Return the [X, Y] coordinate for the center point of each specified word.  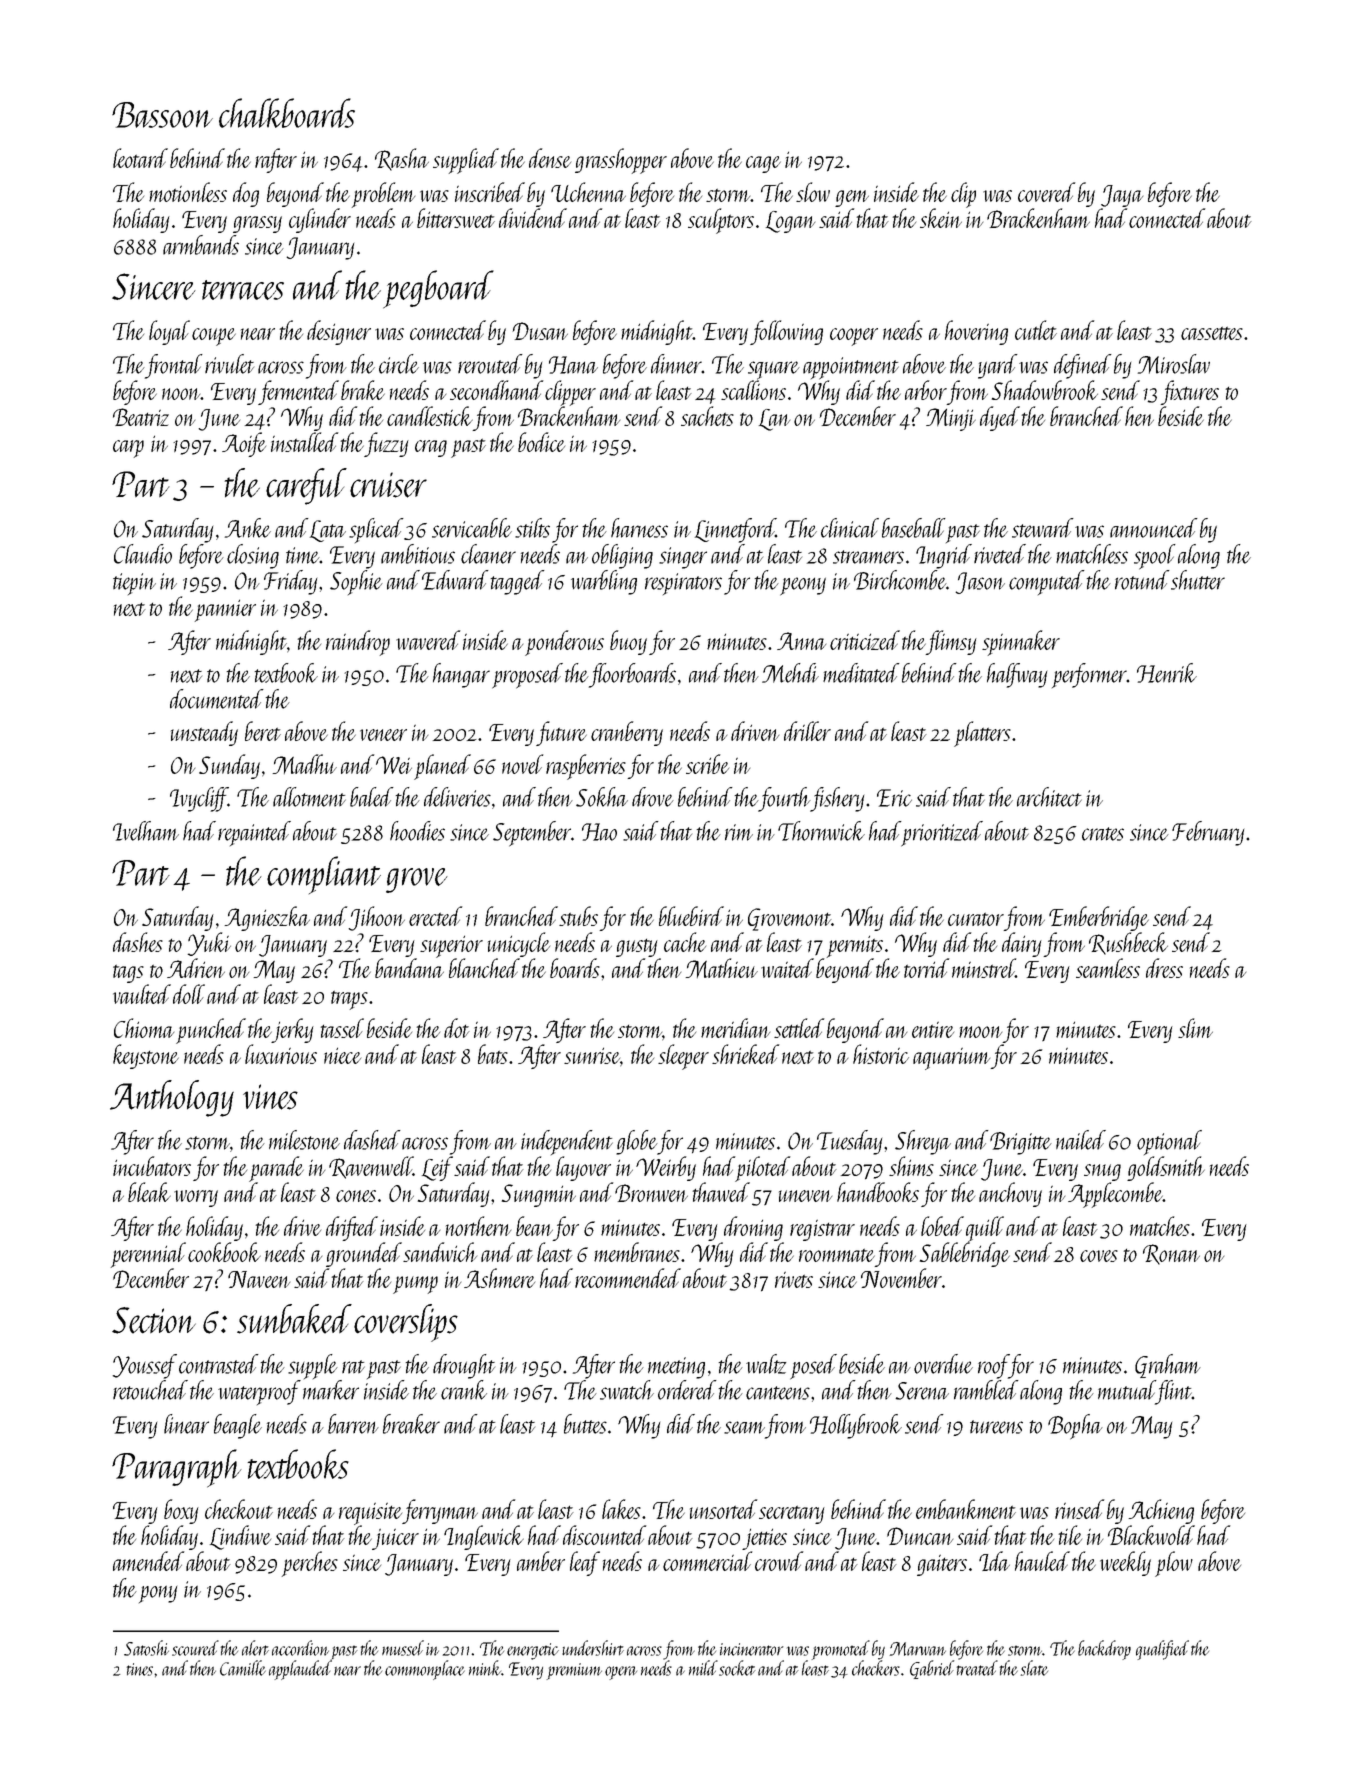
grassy [257, 224]
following [786, 332]
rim [739, 832]
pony [158, 1594]
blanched [484, 968]
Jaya [1122, 196]
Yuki [209, 944]
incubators [152, 1166]
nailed [1081, 1140]
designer [339, 332]
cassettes [1212, 333]
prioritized [942, 833]
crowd [779, 1561]
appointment [851, 368]
